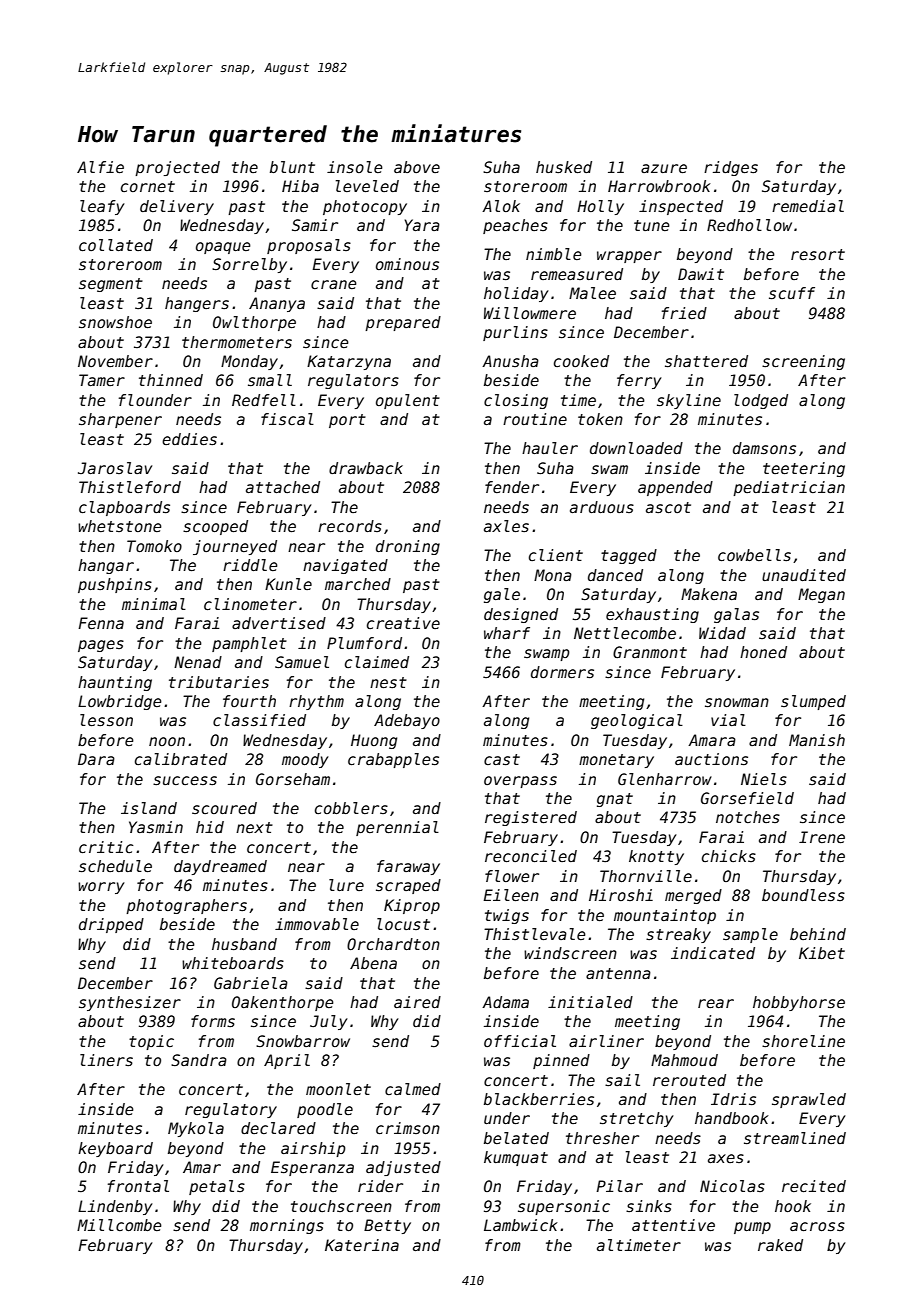 Image resolution: width=924 pixels, height=1308 pixels. What do you see at coordinates (665, 779) in the screenshot?
I see `Glenharrow` at bounding box center [665, 779].
